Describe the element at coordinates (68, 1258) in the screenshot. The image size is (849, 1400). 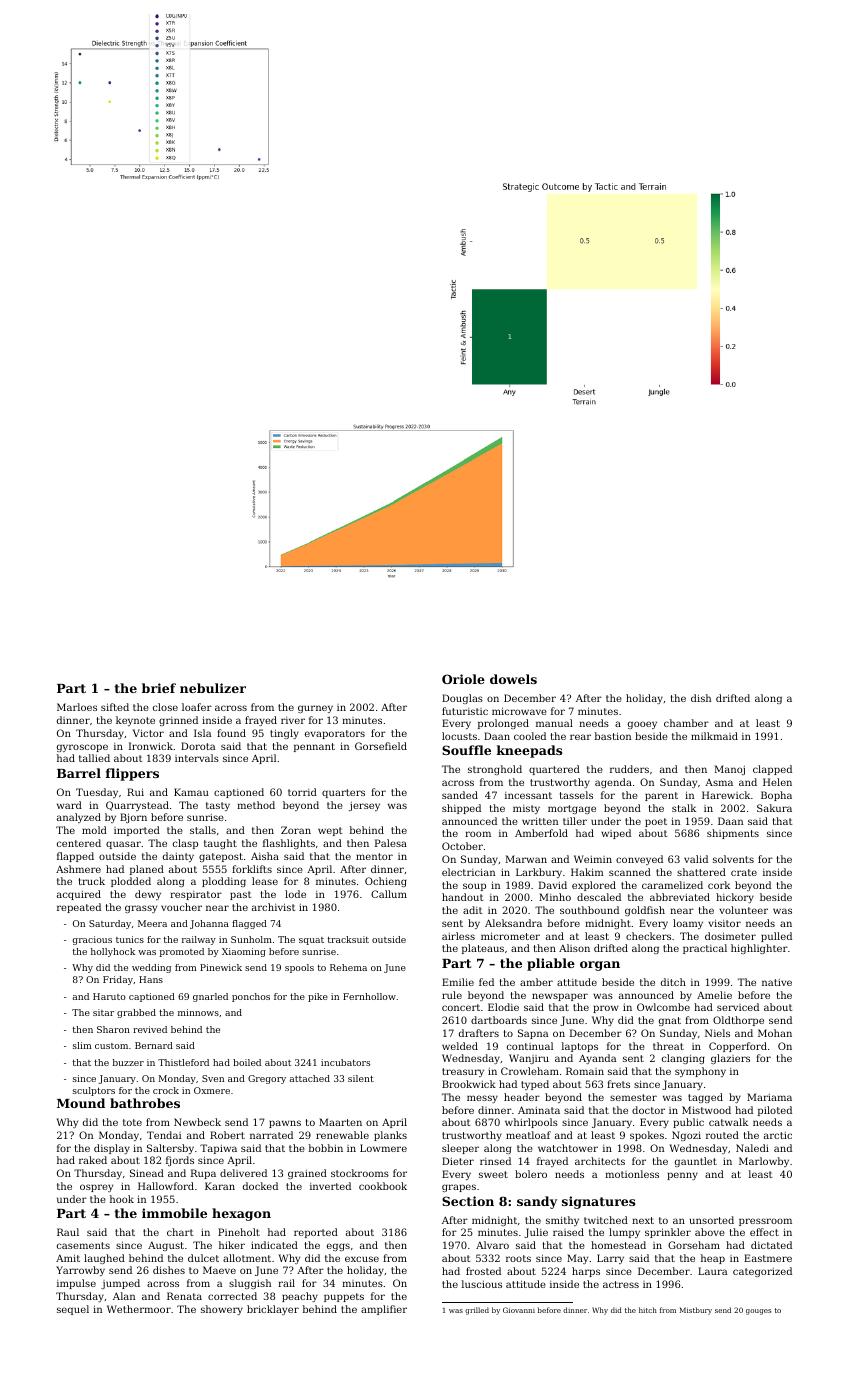
I see `Amit` at that location.
